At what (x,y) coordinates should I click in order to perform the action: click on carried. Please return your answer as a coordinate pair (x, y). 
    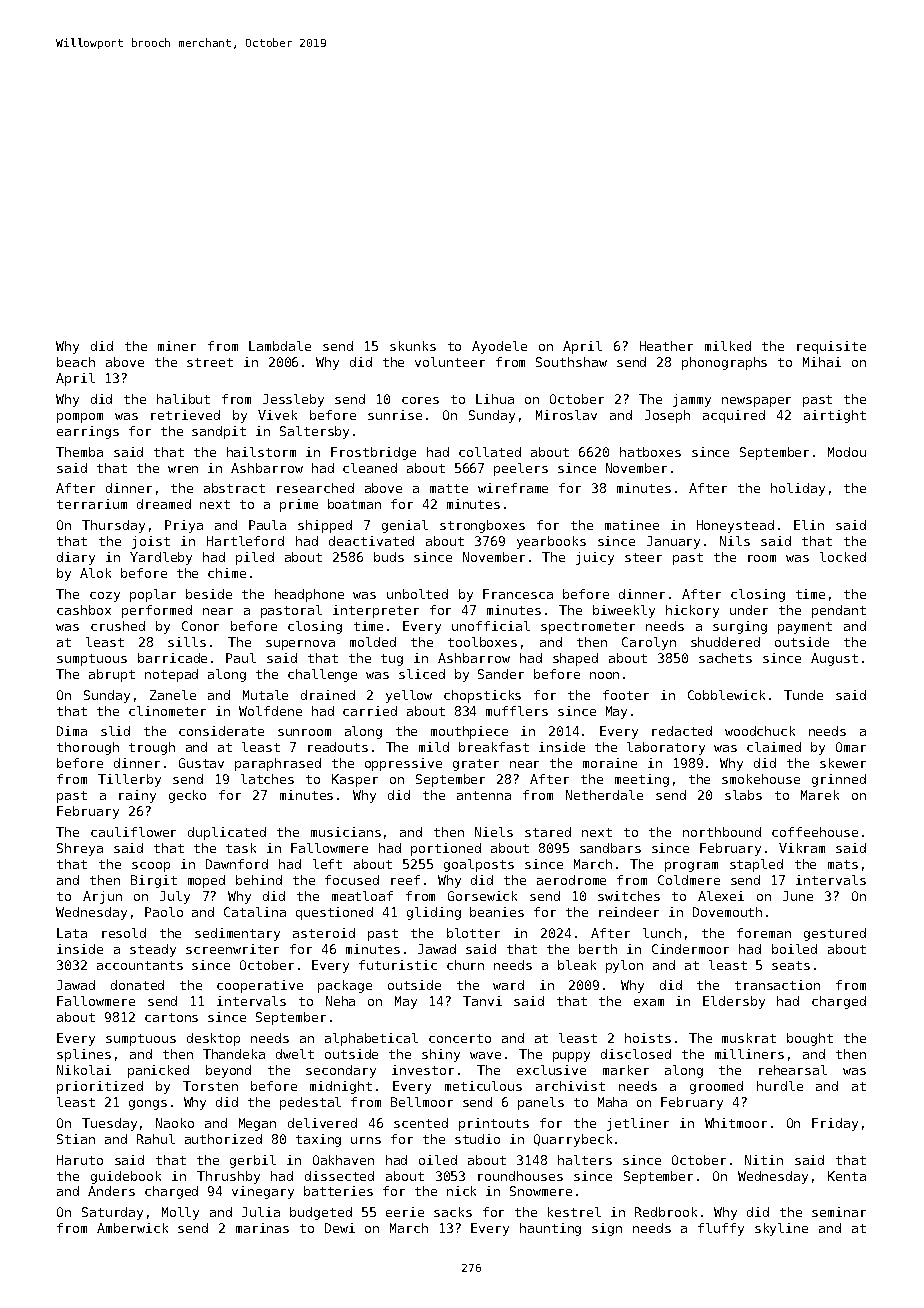
    Looking at the image, I should click on (370, 711).
